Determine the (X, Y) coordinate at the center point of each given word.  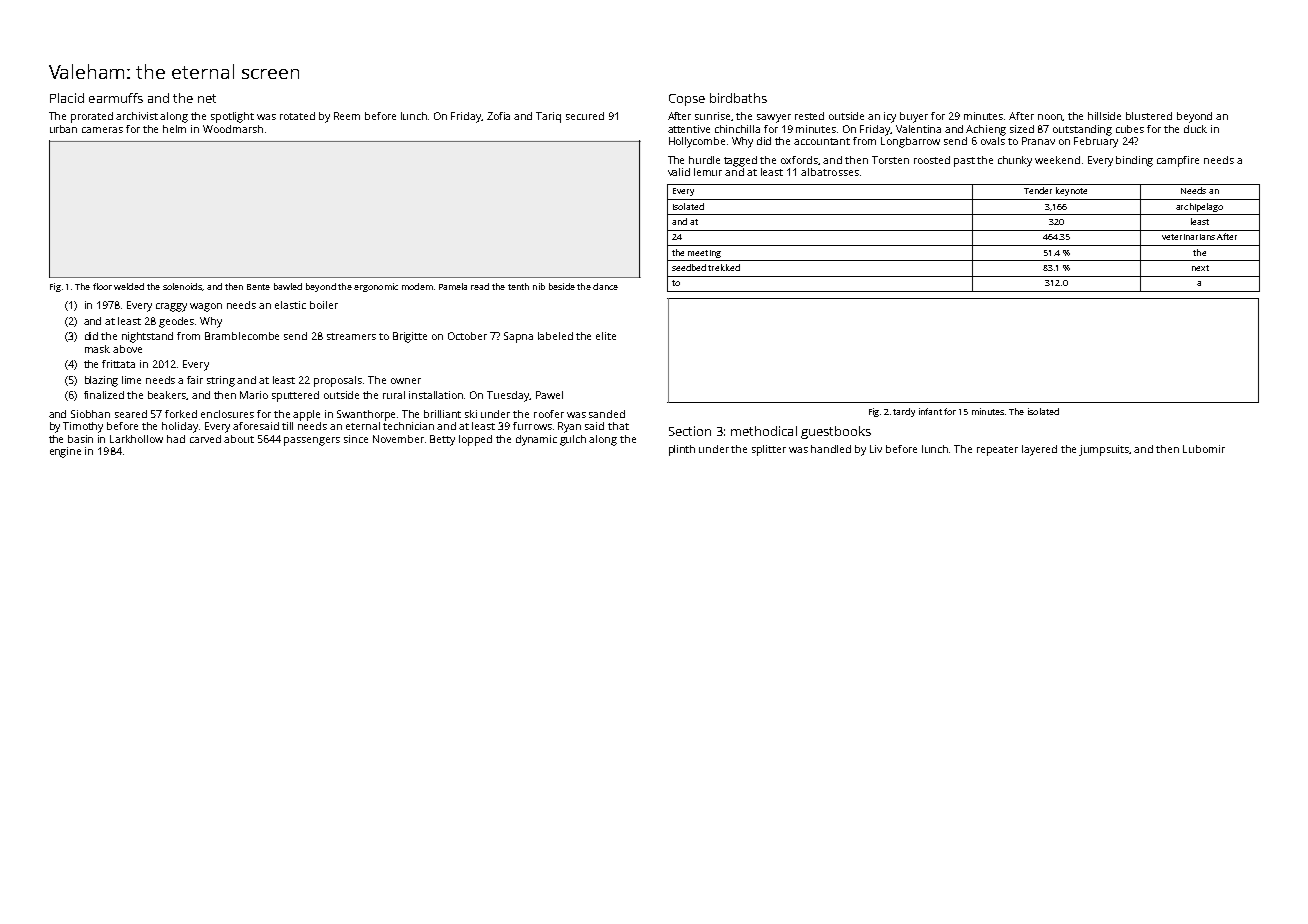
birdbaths (738, 98)
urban (63, 129)
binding (1134, 161)
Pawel (549, 395)
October (467, 336)
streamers (351, 336)
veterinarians (1188, 237)
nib (539, 286)
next (1200, 268)
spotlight (232, 117)
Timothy (83, 427)
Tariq (548, 117)
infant (930, 411)
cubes (1130, 129)
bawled (288, 286)
